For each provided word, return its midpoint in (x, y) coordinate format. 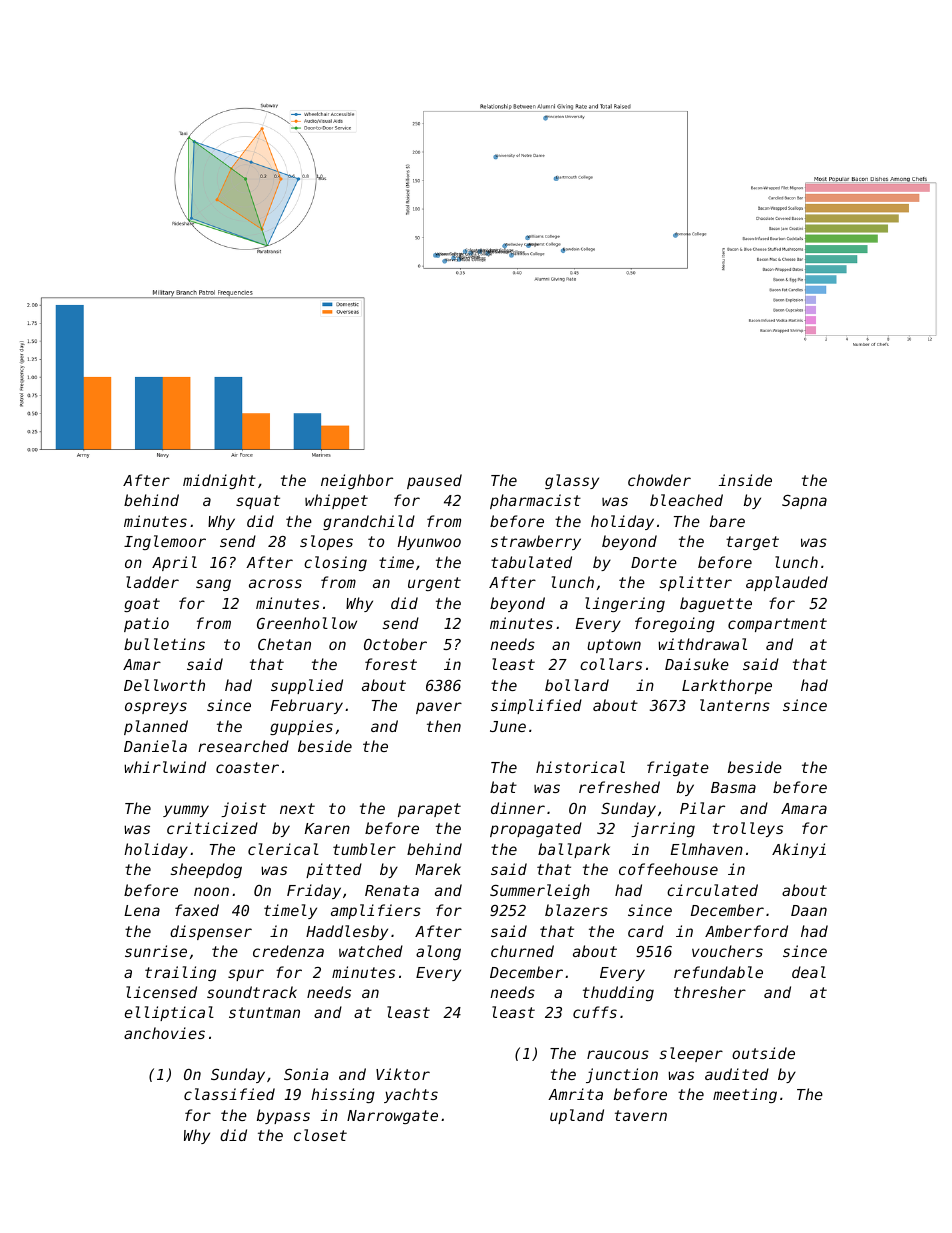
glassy (572, 481)
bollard (577, 685)
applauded (787, 583)
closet (320, 1135)
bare (727, 521)
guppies (301, 727)
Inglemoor (165, 542)
